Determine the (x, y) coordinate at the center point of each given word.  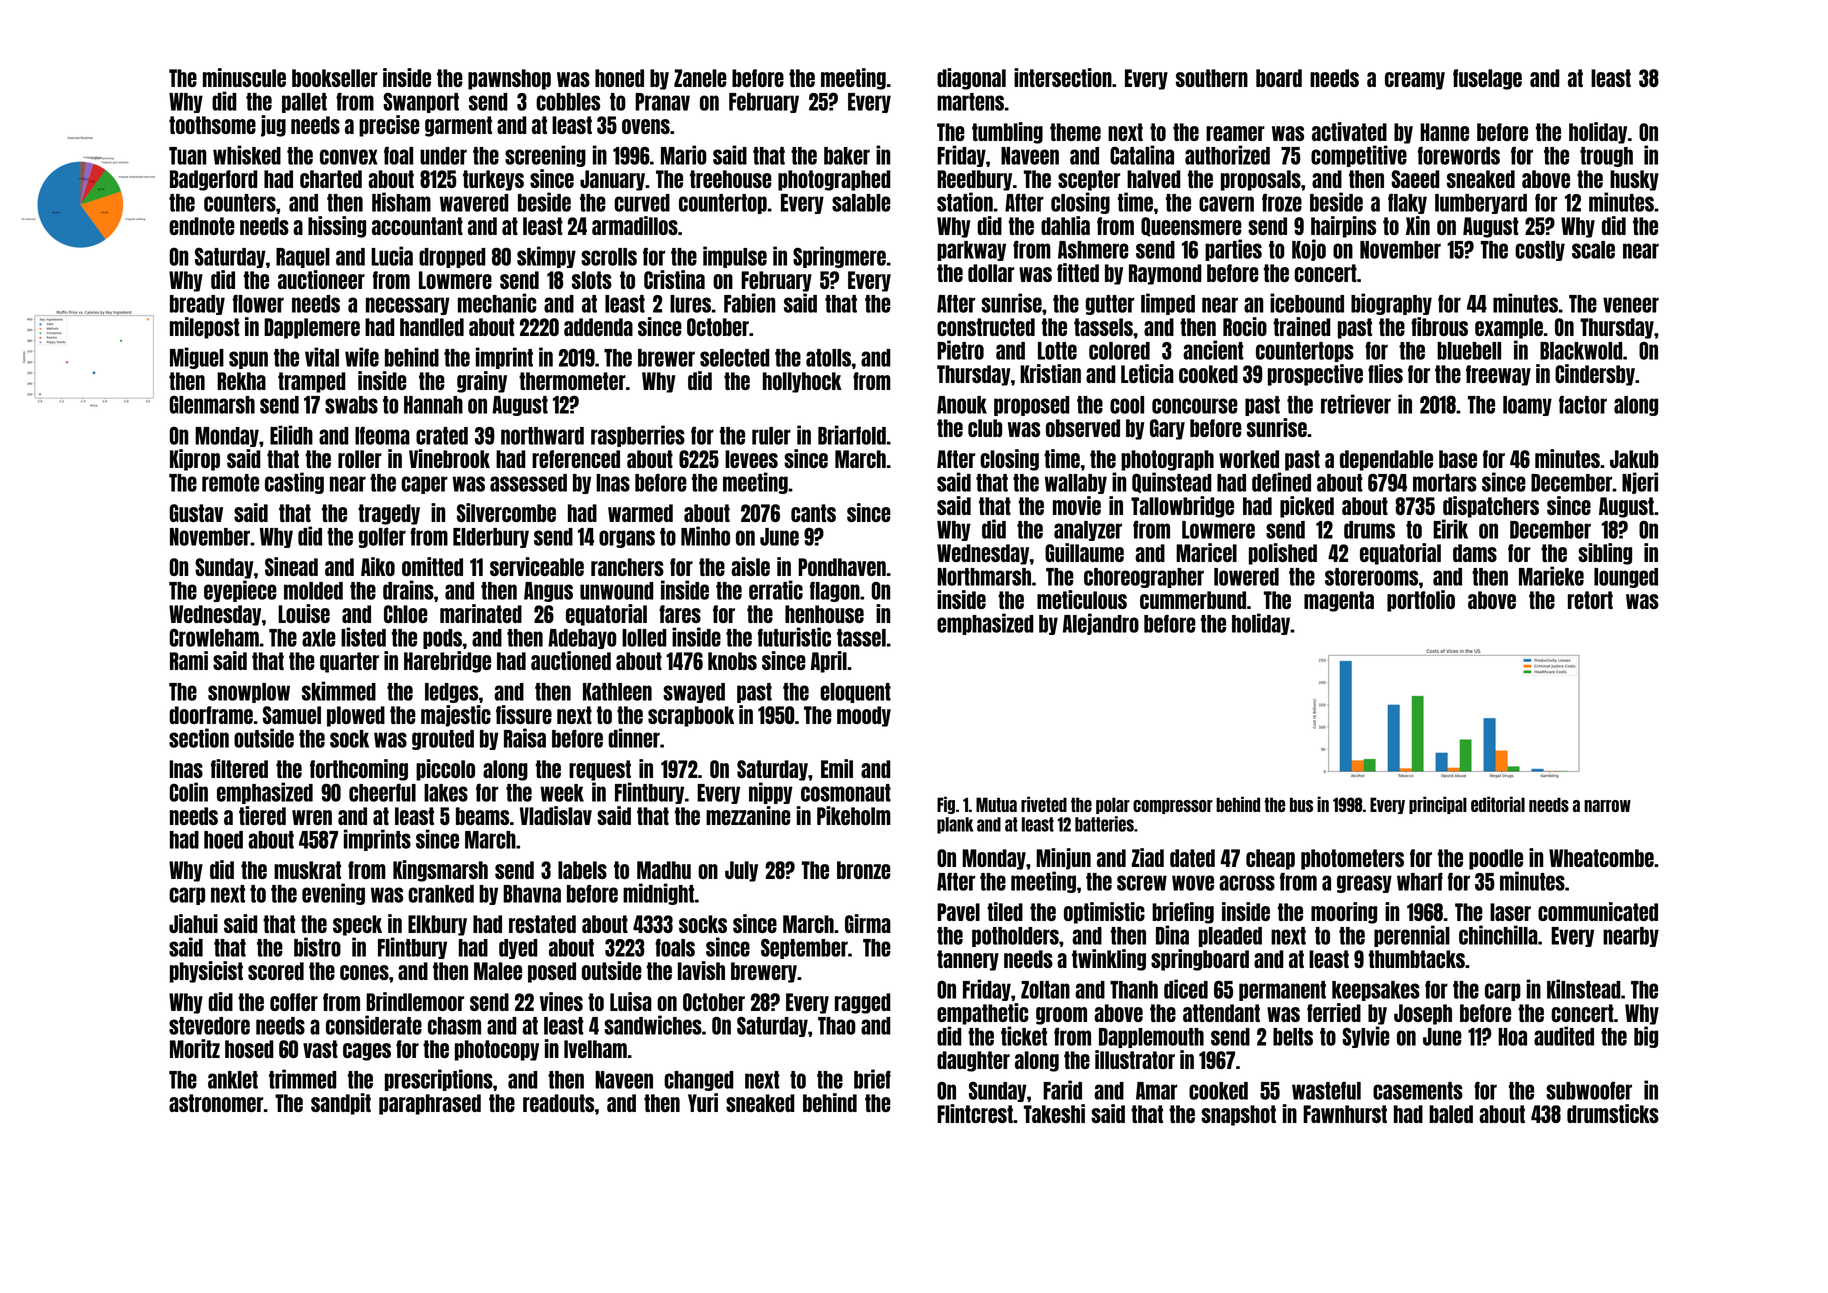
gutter (1110, 305)
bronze (864, 870)
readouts (558, 1103)
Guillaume (1084, 552)
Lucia (392, 256)
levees (751, 459)
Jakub (1634, 459)
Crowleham (214, 637)
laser (1510, 912)
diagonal (971, 79)
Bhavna (532, 894)
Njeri (1640, 483)
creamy (1415, 81)
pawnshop (509, 79)
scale (1593, 250)
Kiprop (195, 460)
